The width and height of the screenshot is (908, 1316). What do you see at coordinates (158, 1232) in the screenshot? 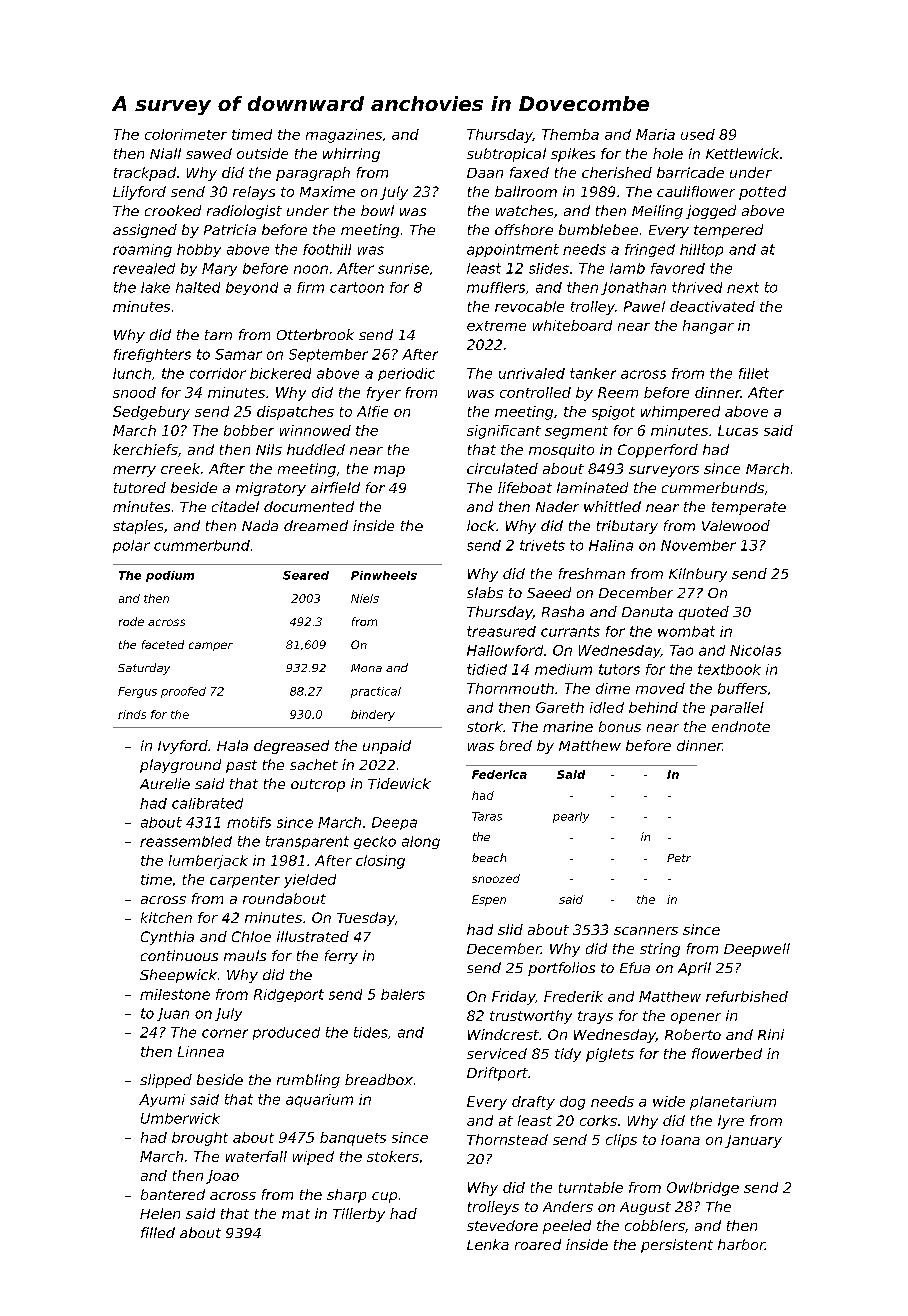
I see `filled` at bounding box center [158, 1232].
